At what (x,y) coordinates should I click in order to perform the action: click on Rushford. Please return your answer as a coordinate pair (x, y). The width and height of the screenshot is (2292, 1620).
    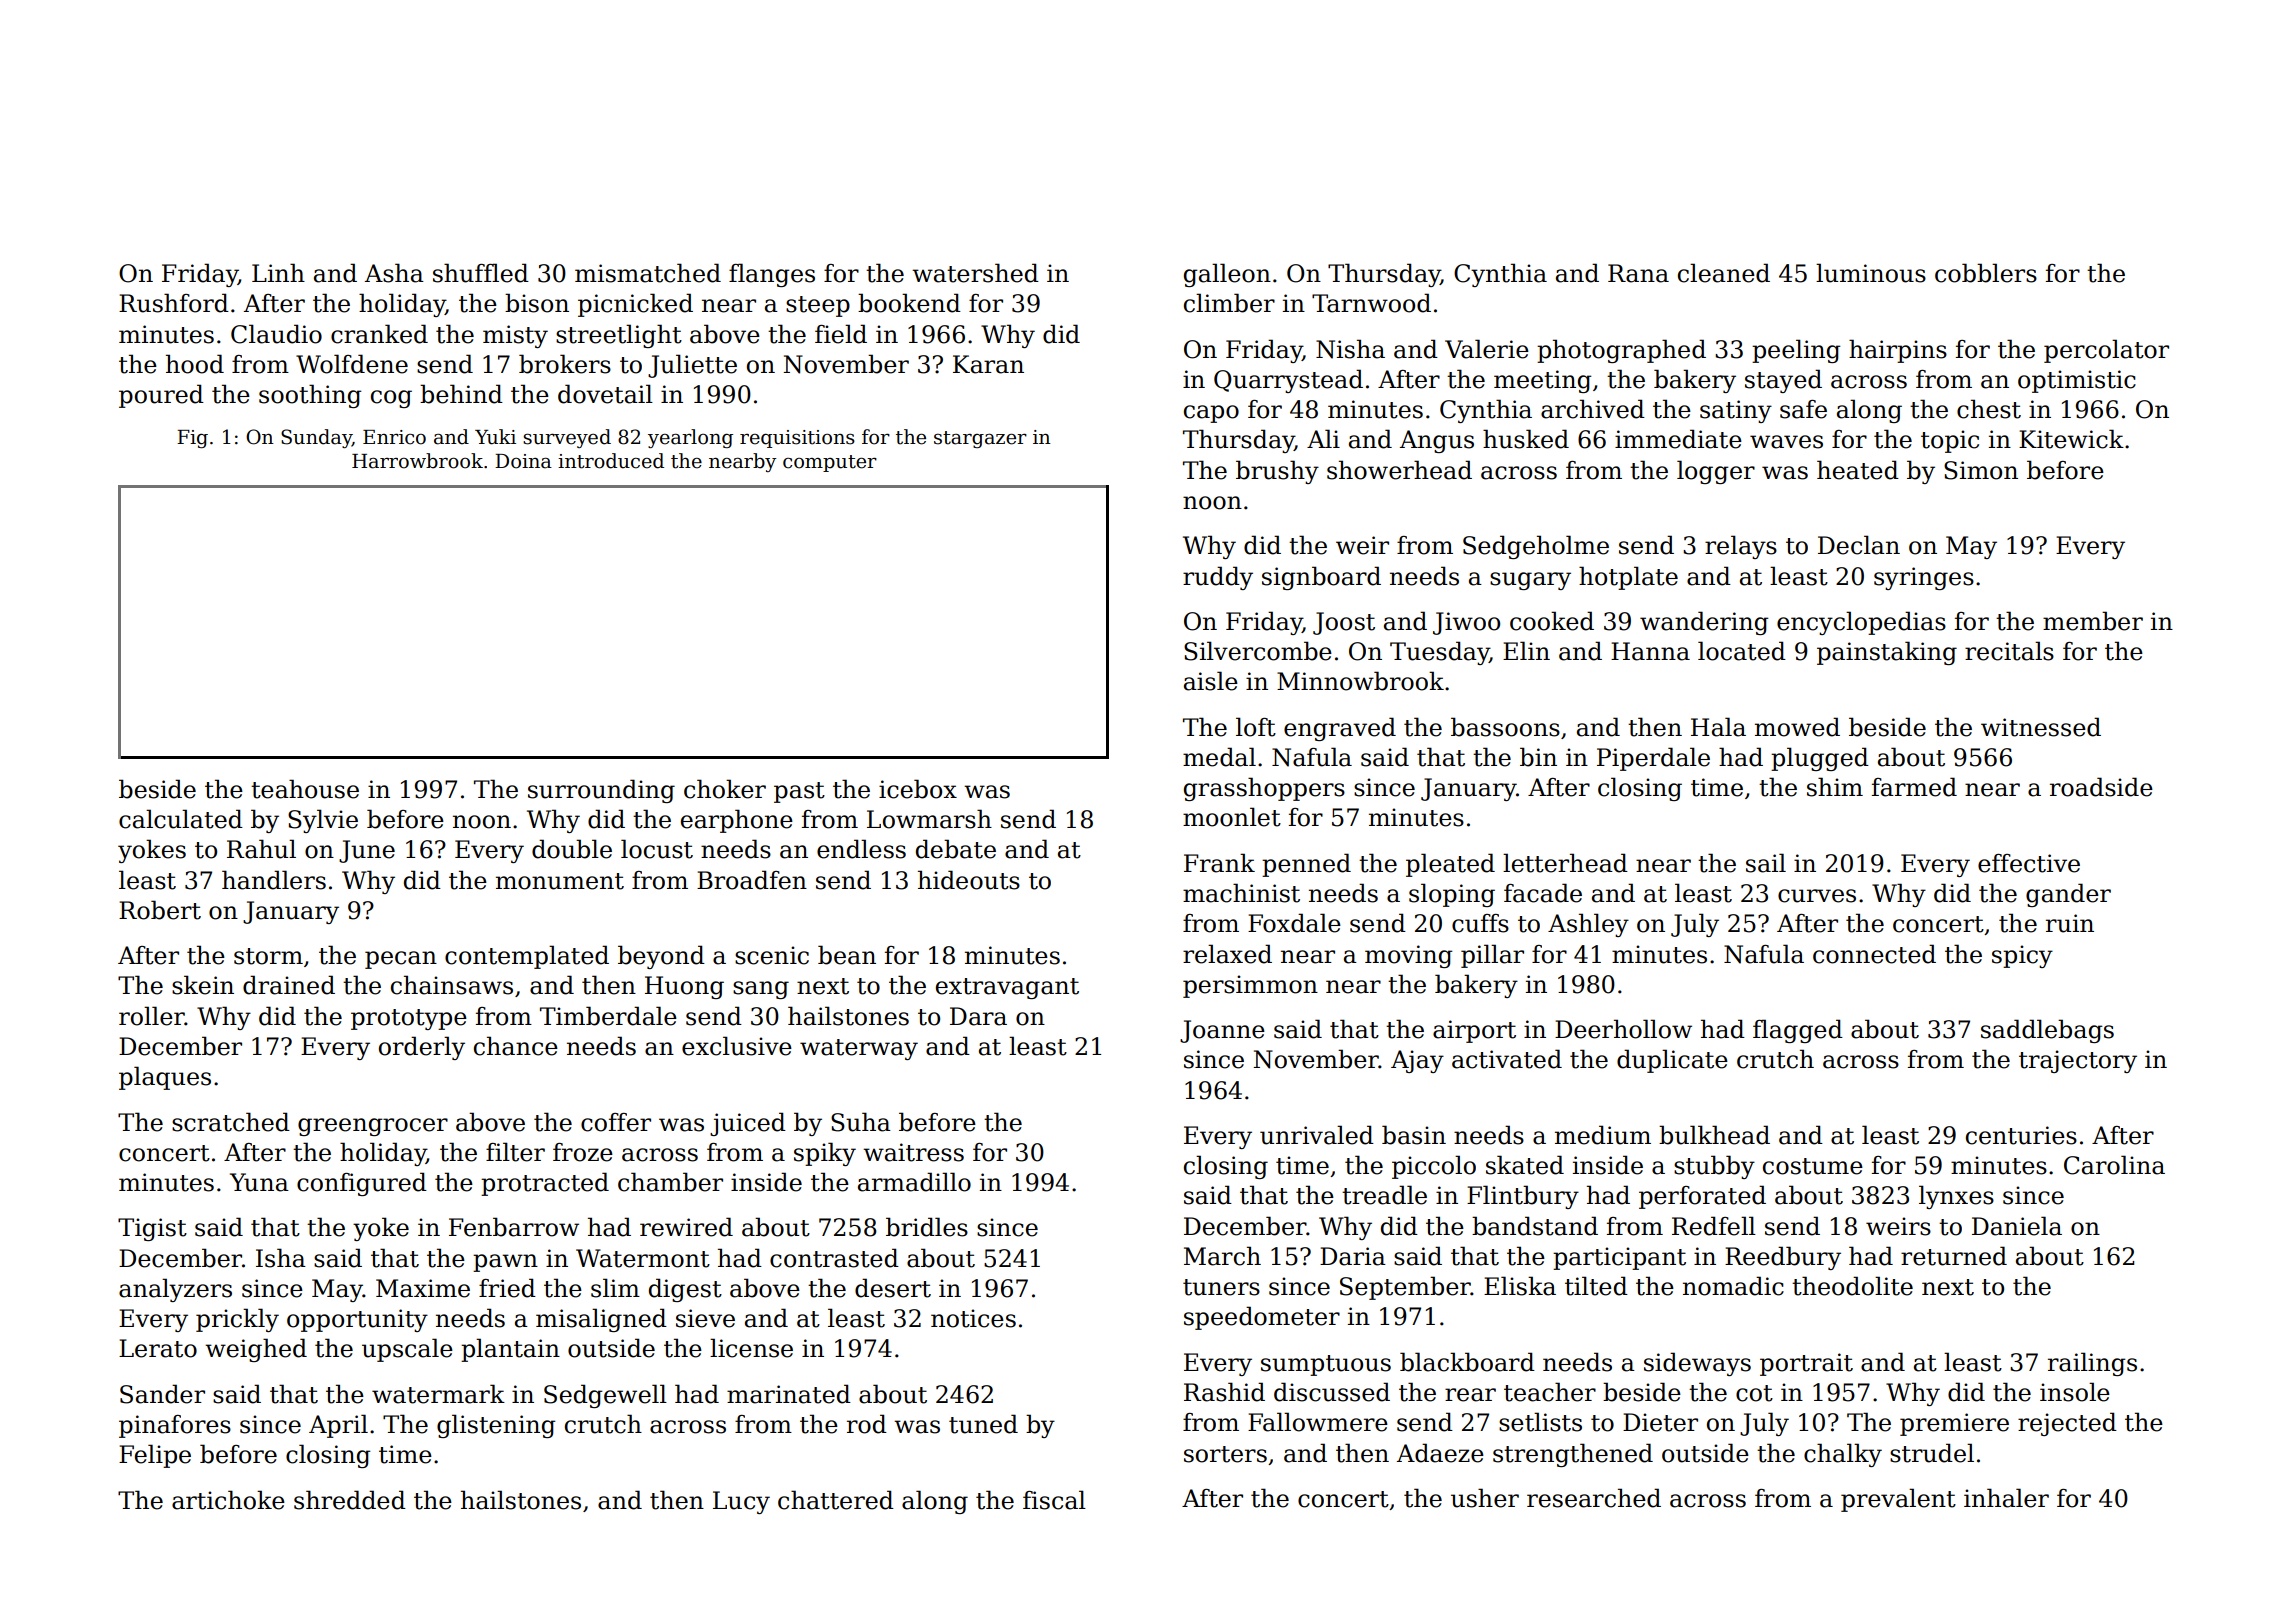
    Looking at the image, I should click on (174, 303).
